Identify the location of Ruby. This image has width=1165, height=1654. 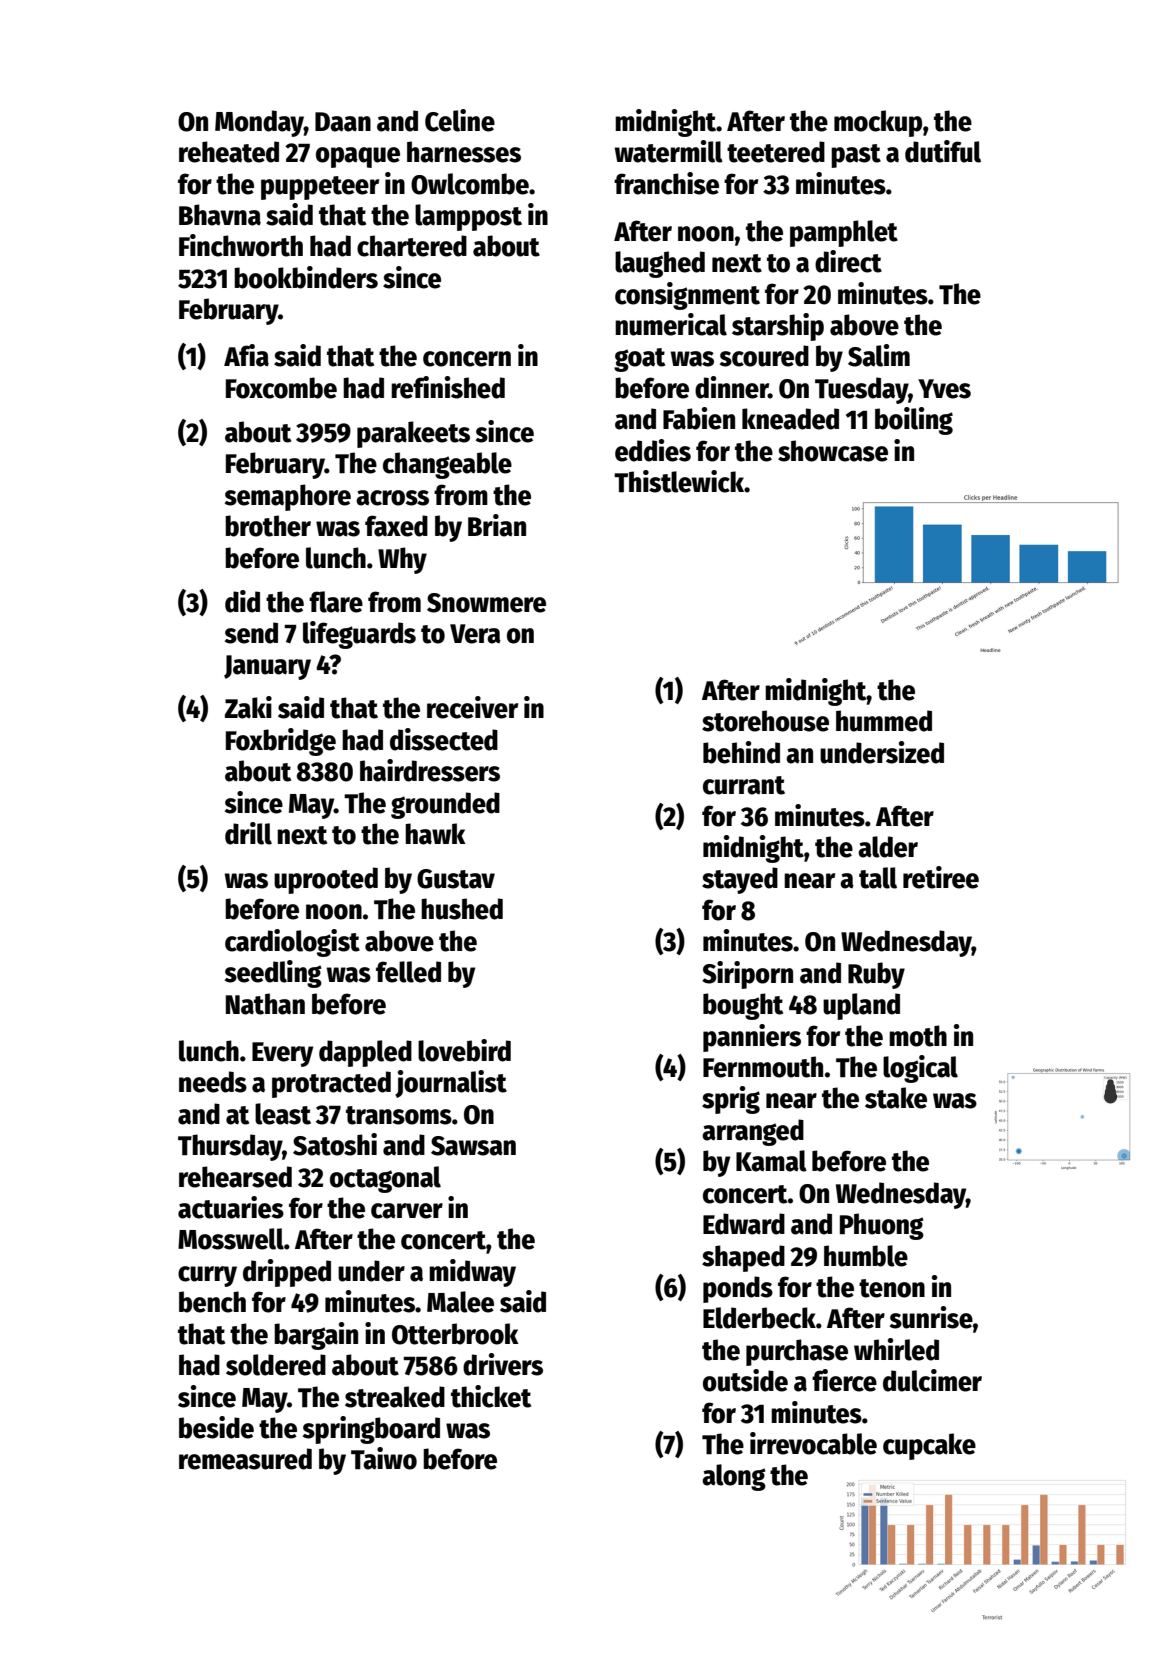
(876, 975).
